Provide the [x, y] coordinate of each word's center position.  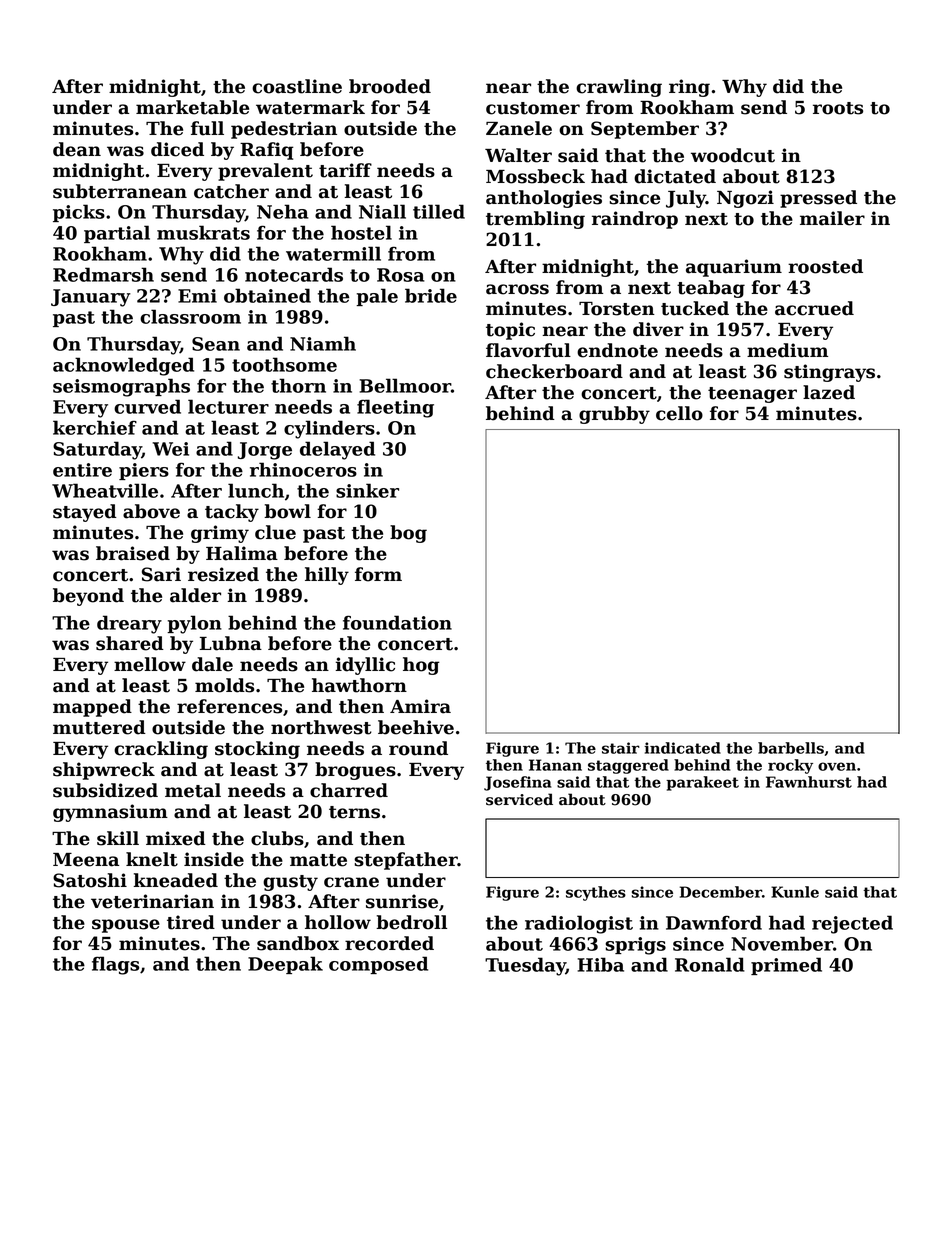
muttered [99, 727]
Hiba [600, 964]
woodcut [733, 155]
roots [838, 108]
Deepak [285, 965]
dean [77, 149]
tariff [345, 170]
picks [79, 213]
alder [195, 595]
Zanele [519, 128]
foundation [397, 622]
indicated [682, 748]
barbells [791, 748]
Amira [420, 706]
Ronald [710, 964]
